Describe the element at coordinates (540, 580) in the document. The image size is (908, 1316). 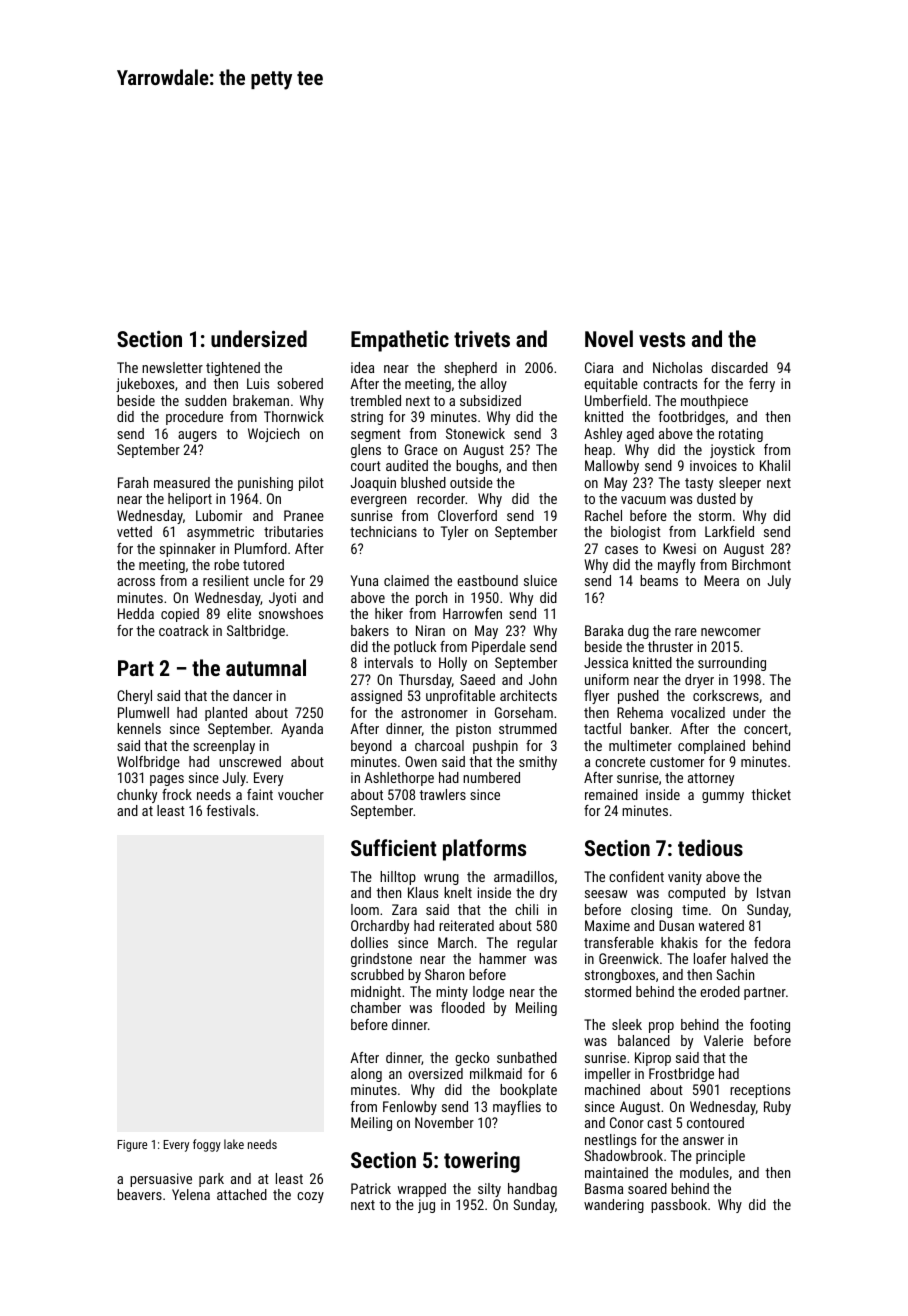
I see `sluice` at that location.
